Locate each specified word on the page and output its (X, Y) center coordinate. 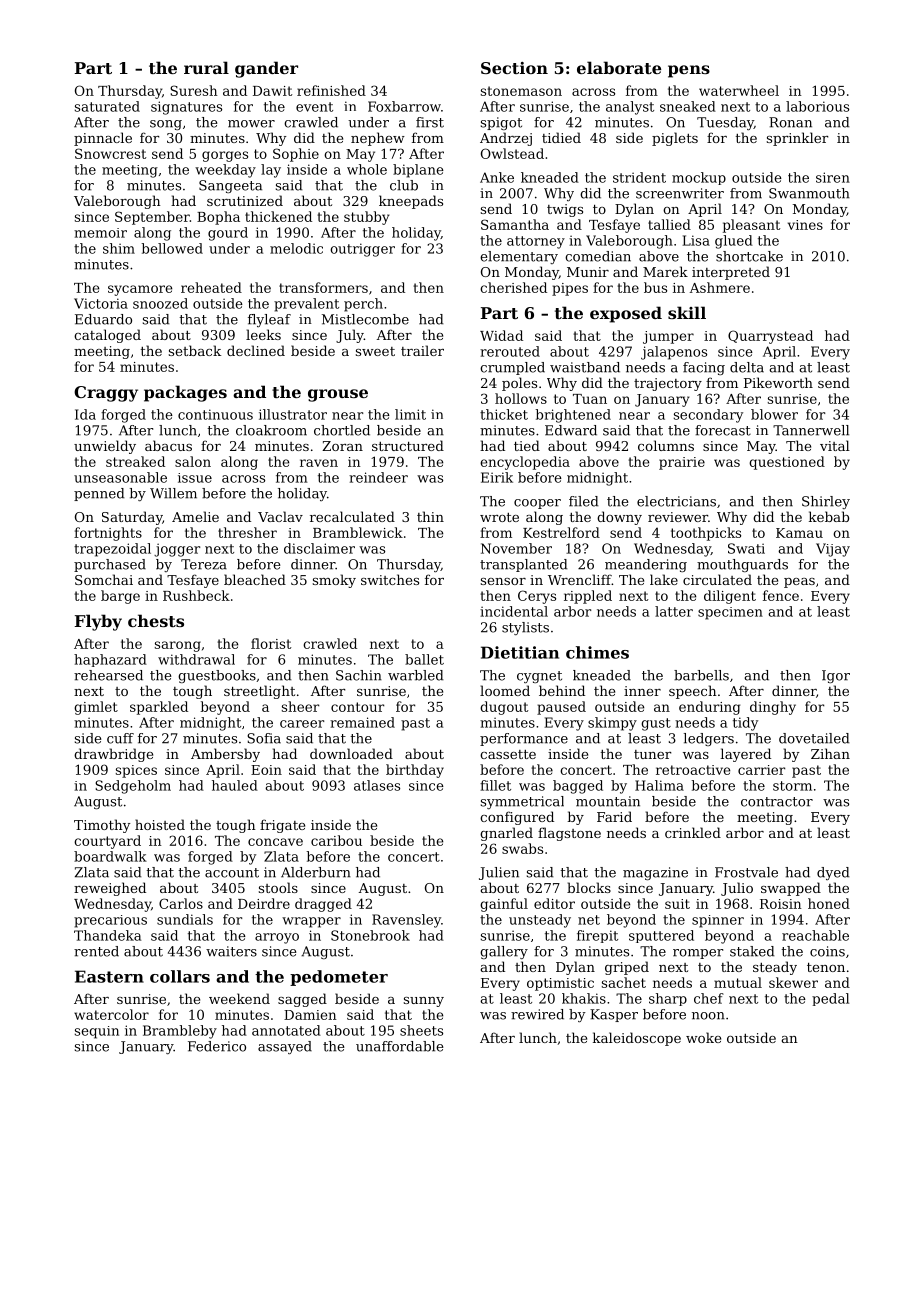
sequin (97, 1032)
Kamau (799, 533)
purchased (110, 565)
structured (408, 445)
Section (514, 68)
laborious (817, 106)
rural (206, 67)
